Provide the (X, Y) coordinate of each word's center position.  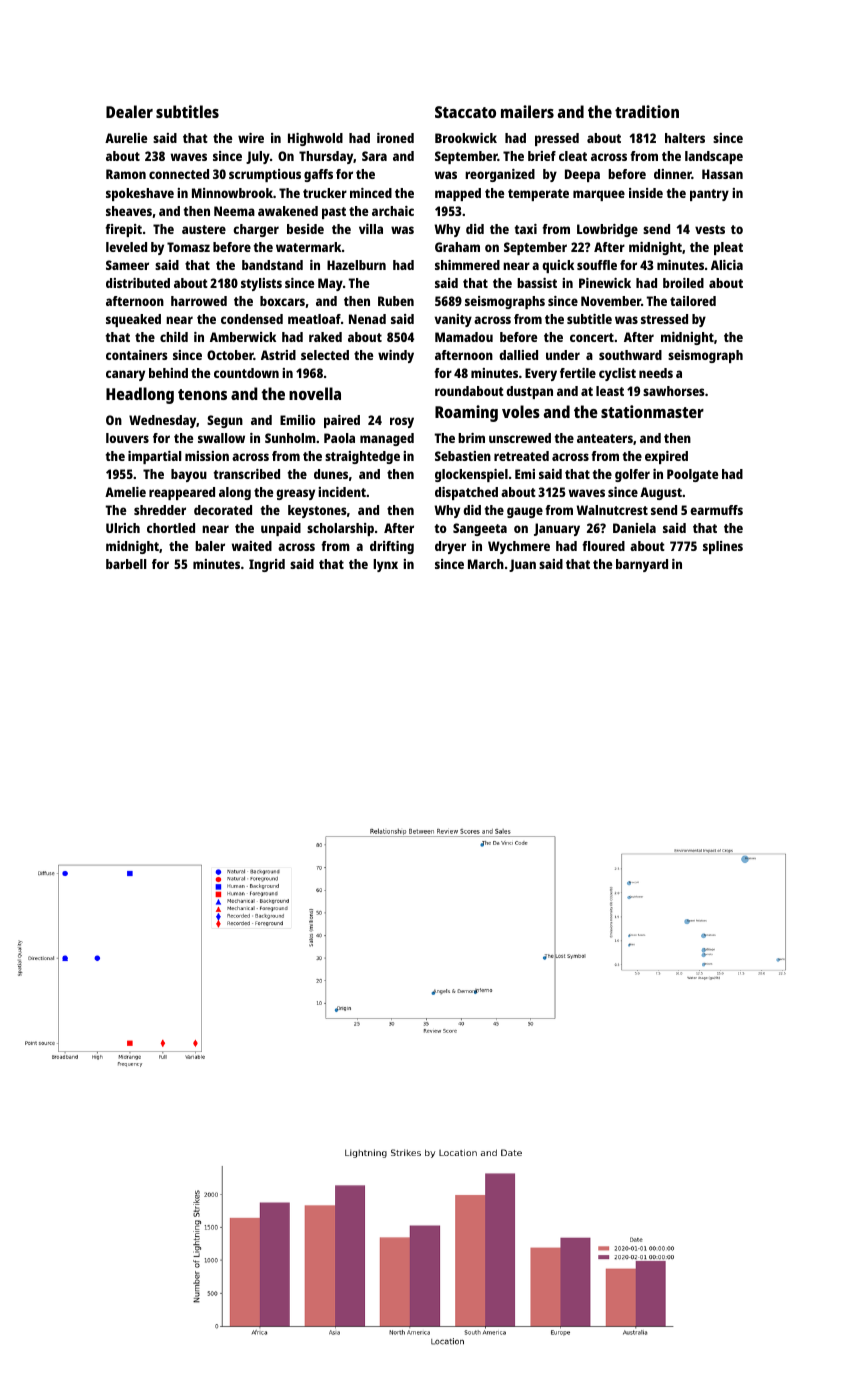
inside (646, 193)
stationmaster (652, 411)
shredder (160, 510)
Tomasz (188, 247)
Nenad (367, 319)
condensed (252, 319)
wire (251, 138)
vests (710, 229)
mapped (458, 194)
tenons (202, 394)
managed (387, 439)
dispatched (466, 493)
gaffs (318, 175)
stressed (664, 319)
